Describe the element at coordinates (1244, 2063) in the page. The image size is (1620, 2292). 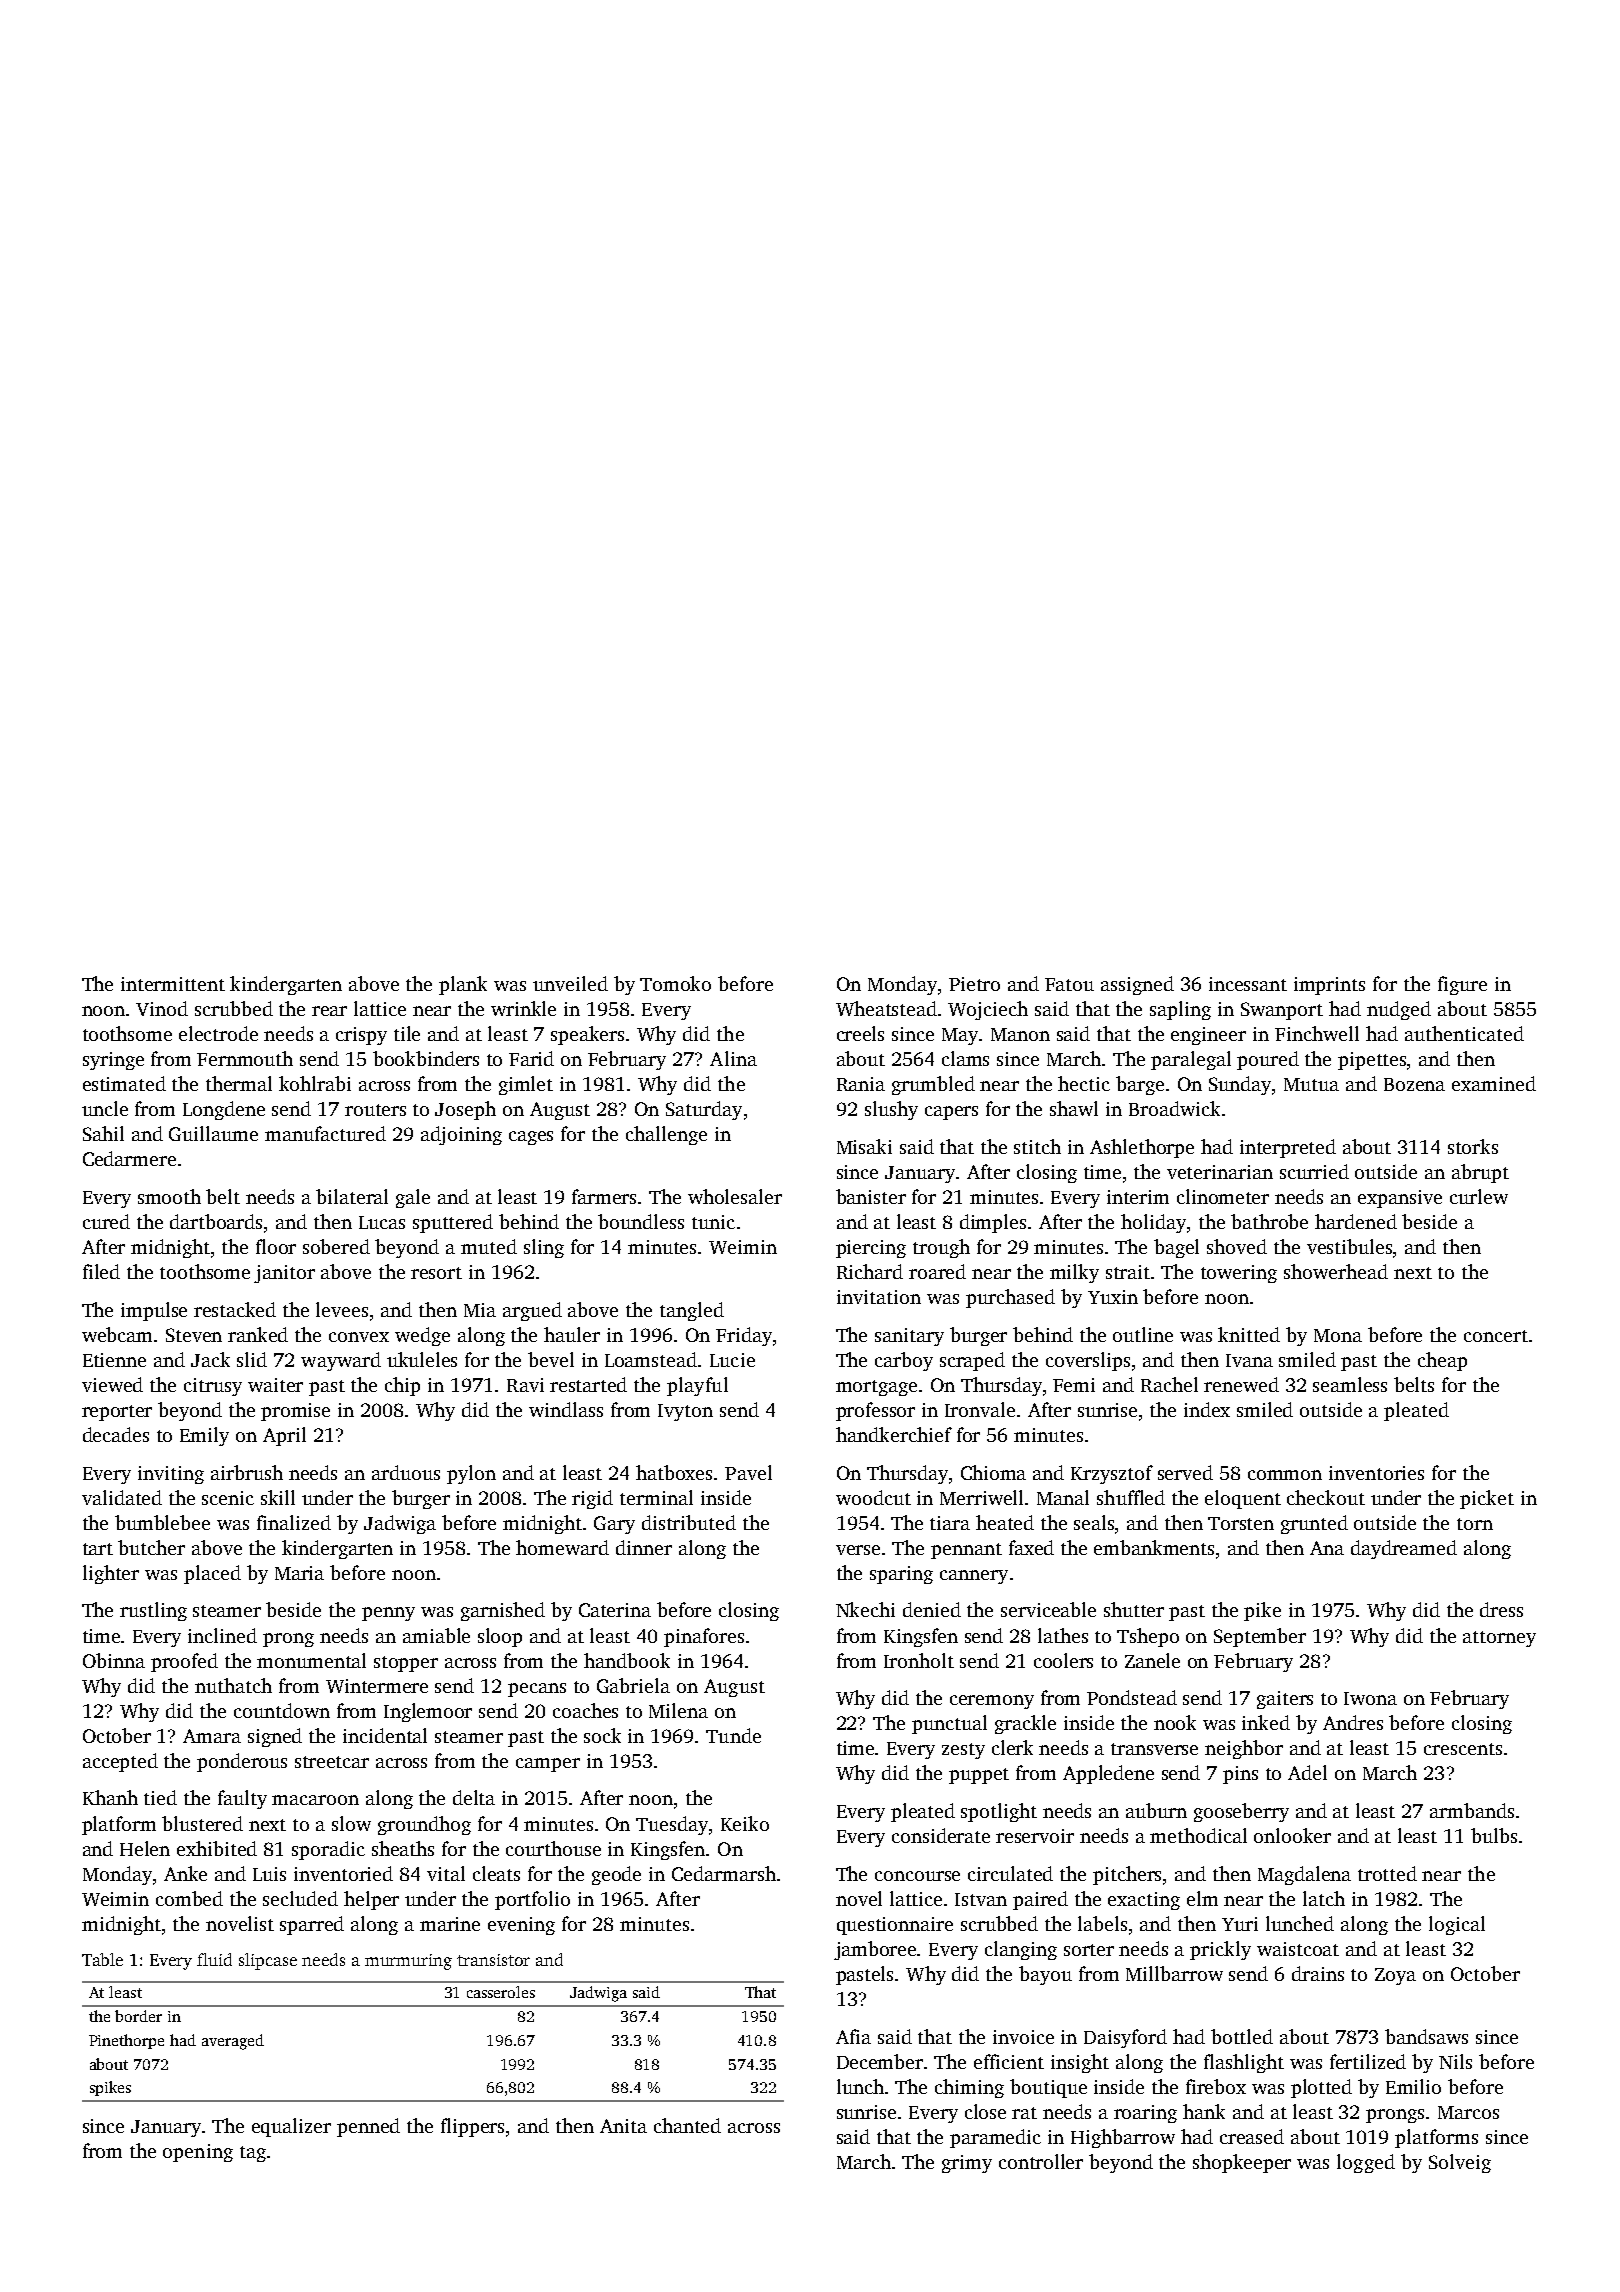
I see `flashlight` at that location.
